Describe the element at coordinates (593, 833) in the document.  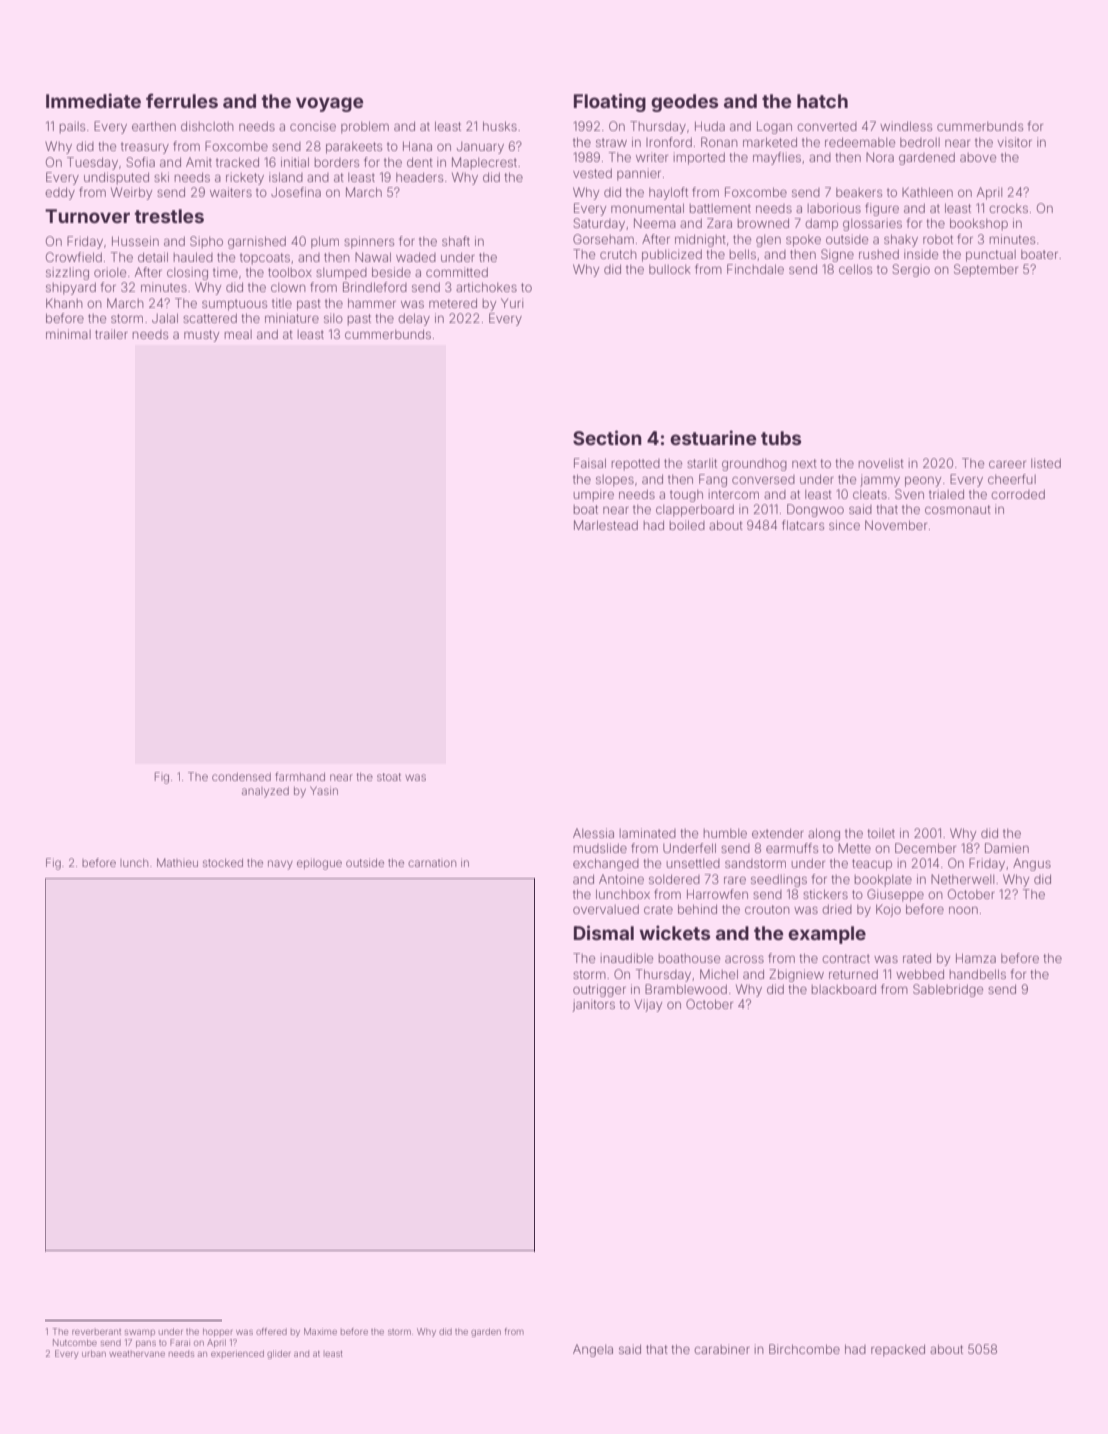
I see `Alessia` at that location.
